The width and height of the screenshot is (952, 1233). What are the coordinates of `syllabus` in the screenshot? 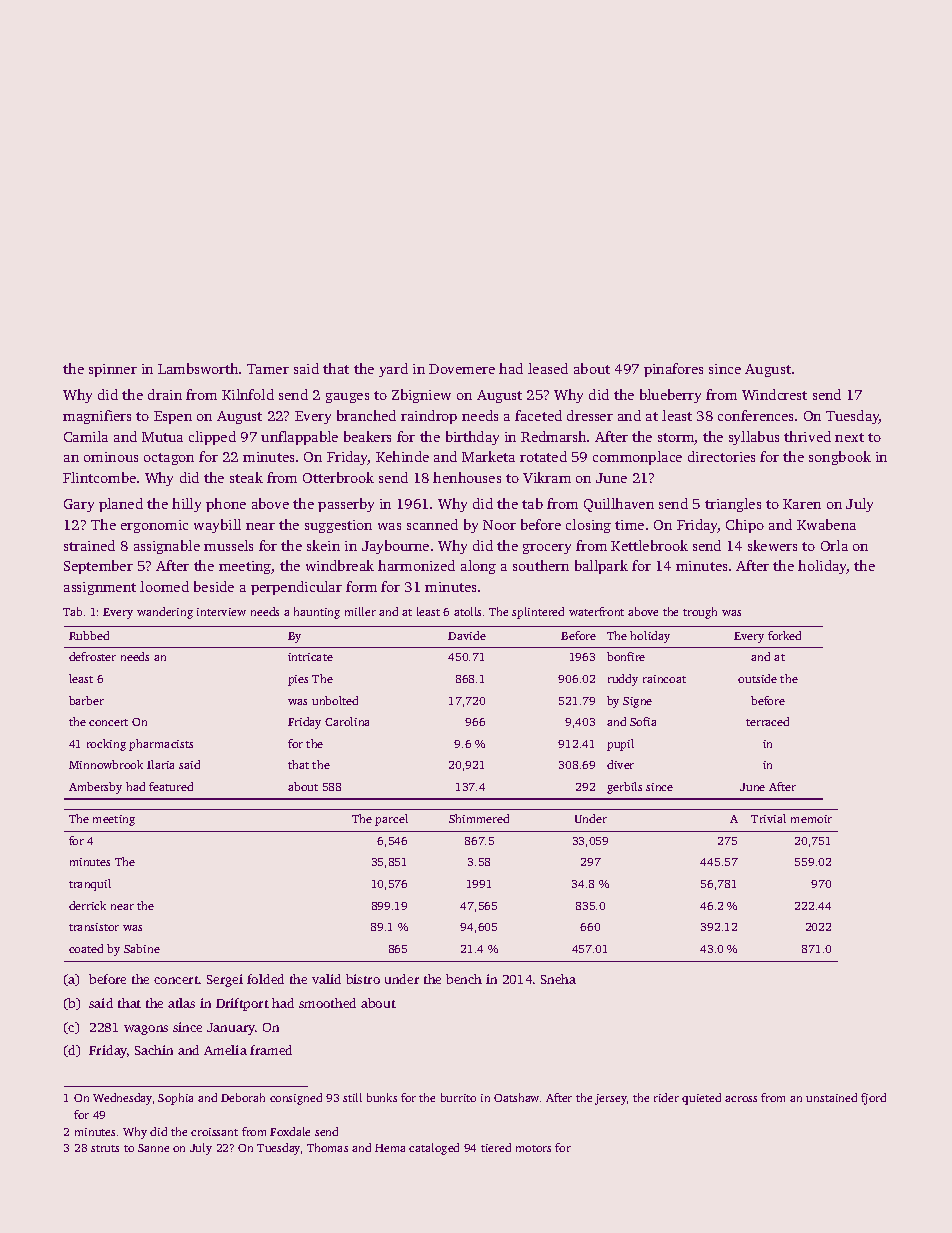 It's located at (754, 438).
